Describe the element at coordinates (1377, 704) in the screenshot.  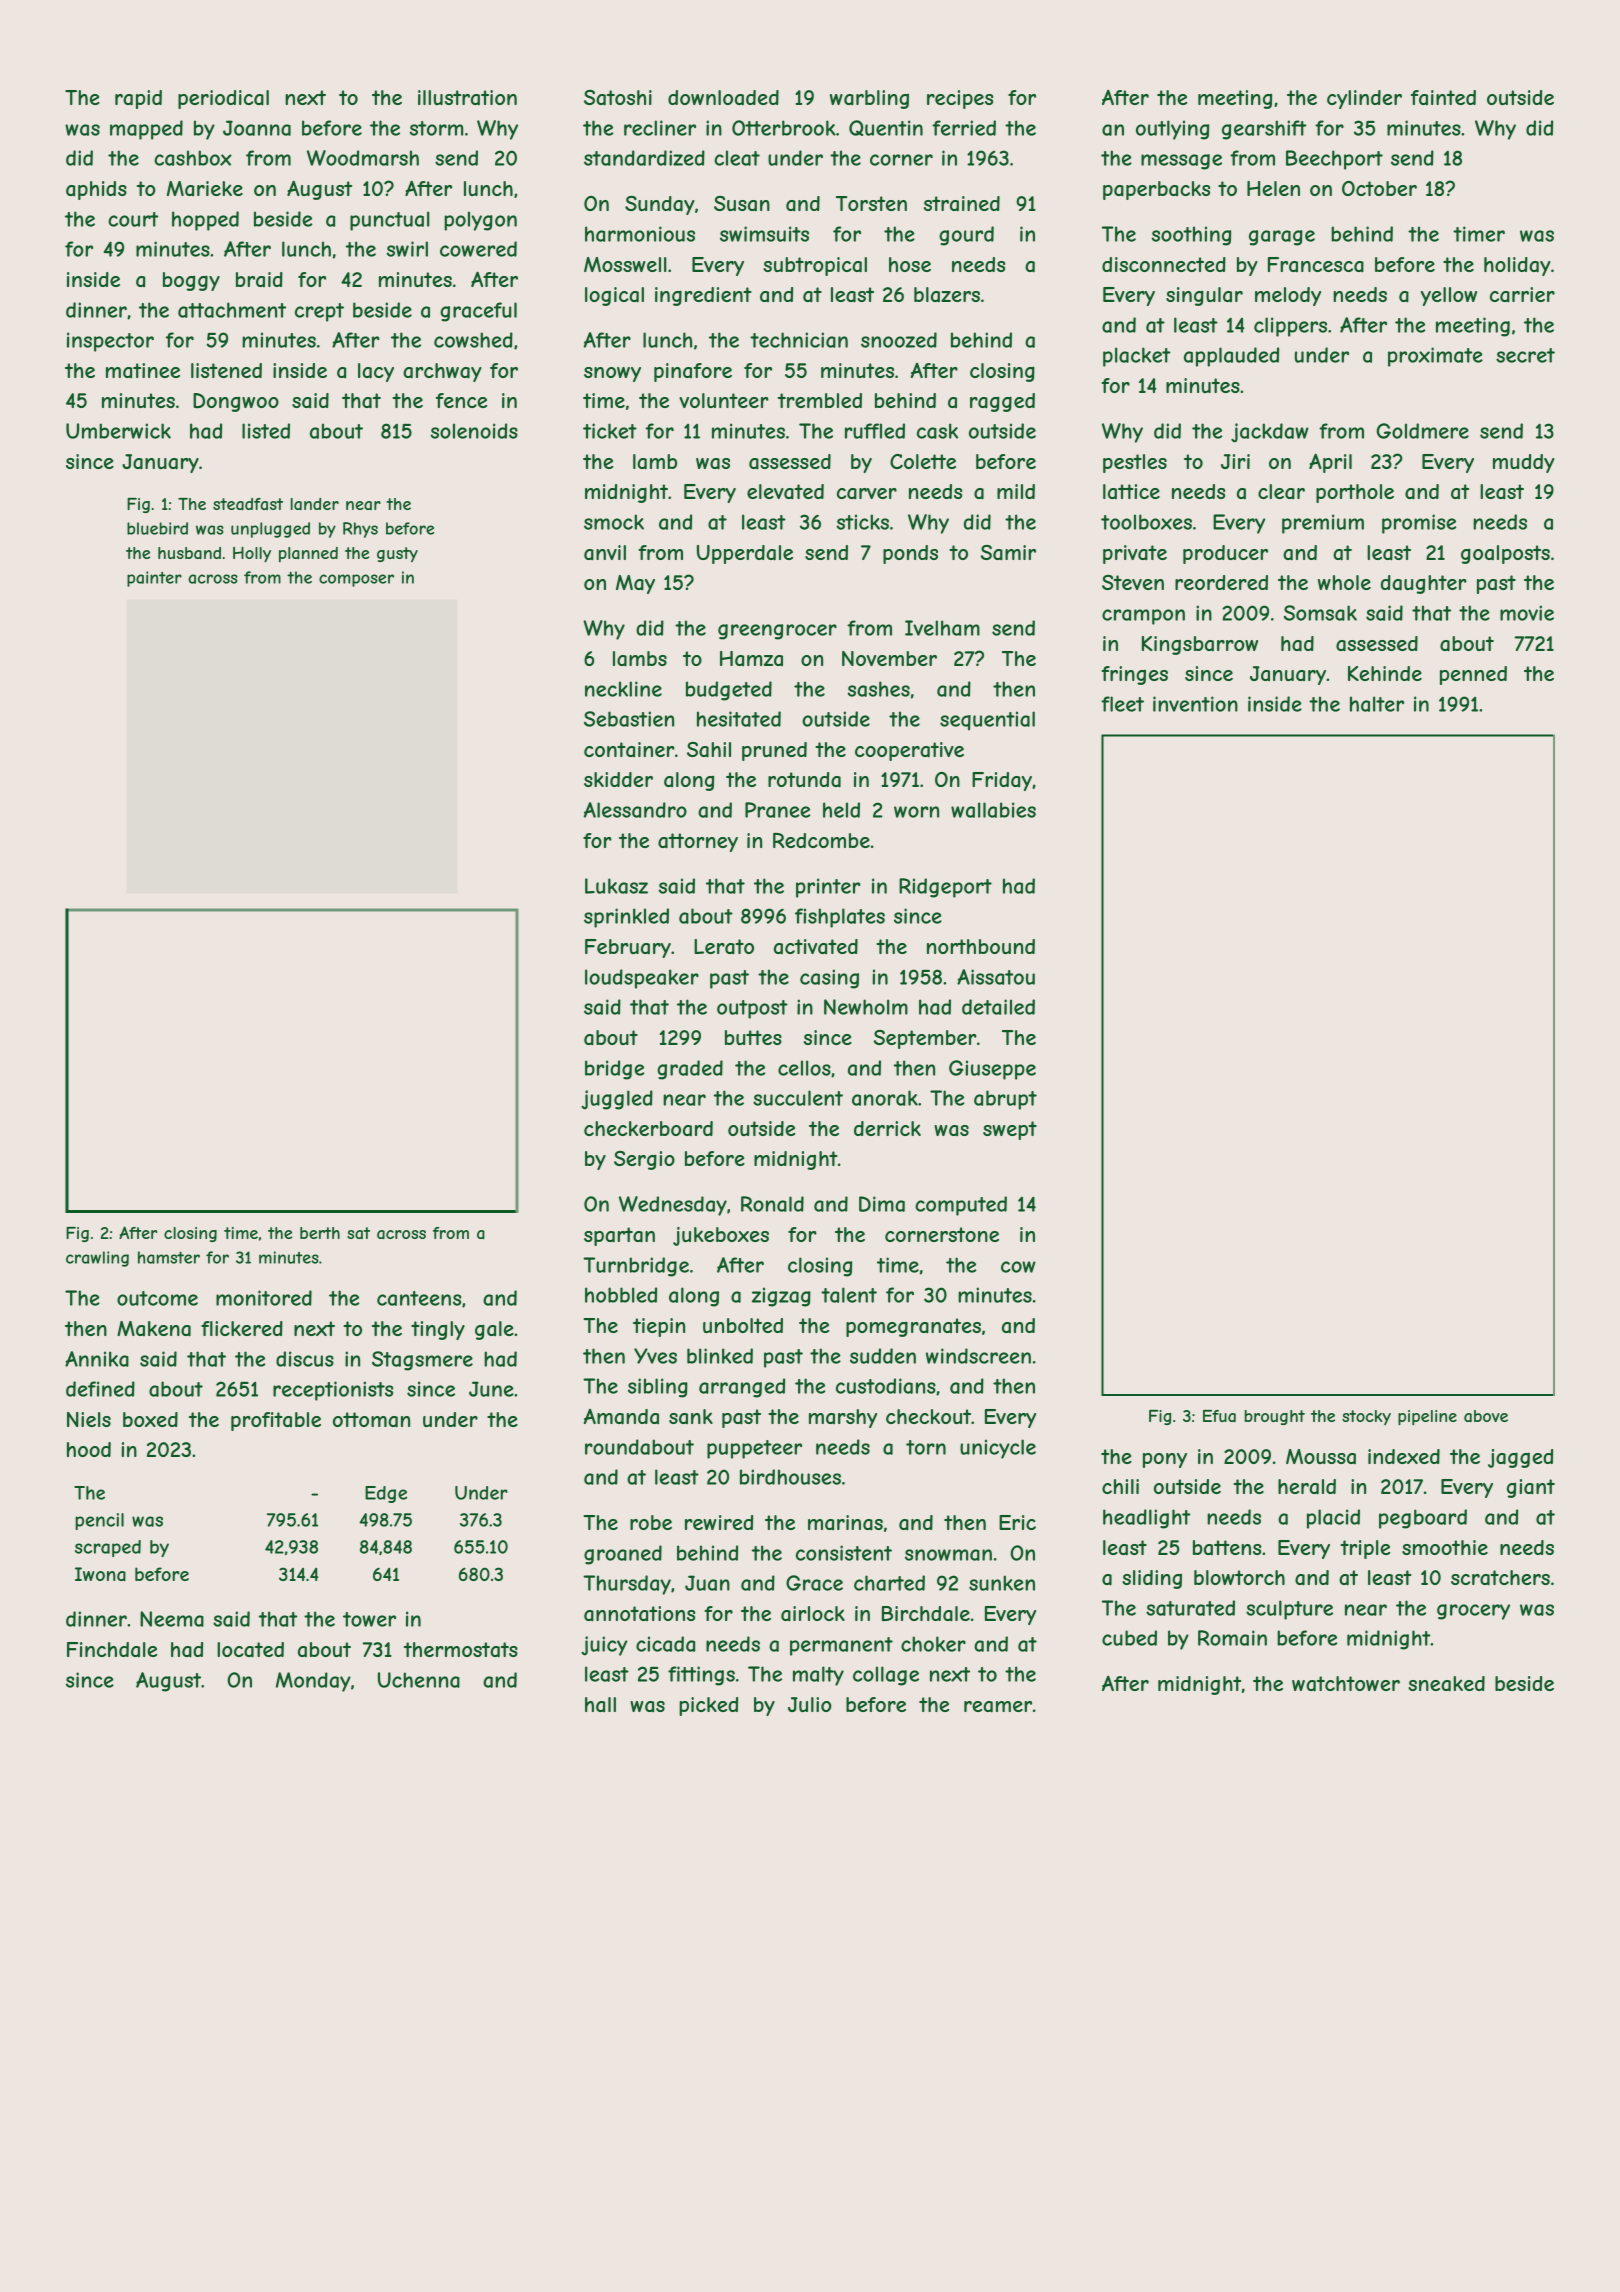
I see `halter` at that location.
